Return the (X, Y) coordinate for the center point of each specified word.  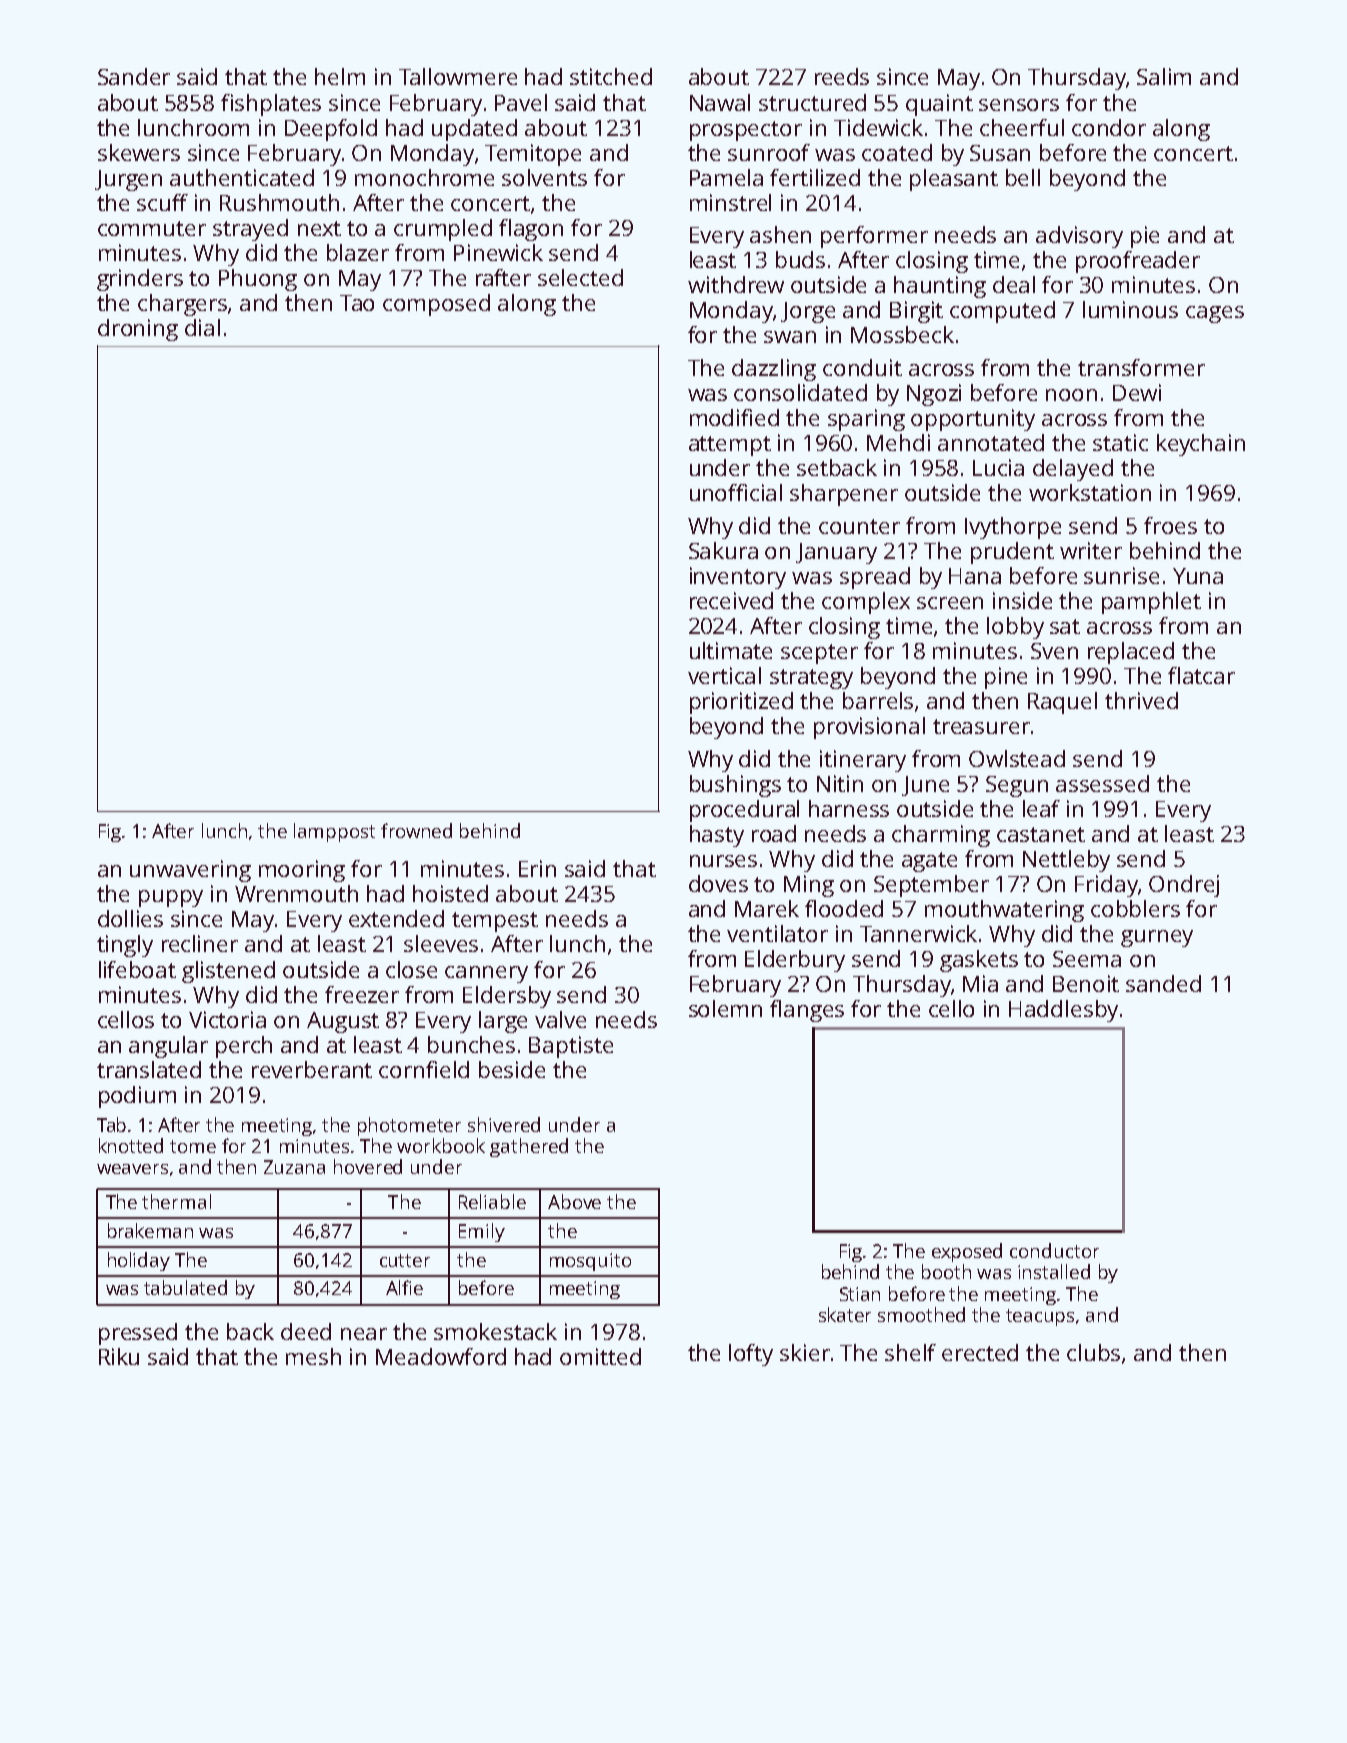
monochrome (424, 177)
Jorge (808, 312)
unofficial (736, 492)
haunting (940, 287)
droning (138, 330)
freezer (362, 994)
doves (718, 883)
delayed (1073, 470)
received (731, 600)
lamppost (334, 832)
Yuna (1198, 576)
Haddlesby (1063, 1011)
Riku (119, 1356)
